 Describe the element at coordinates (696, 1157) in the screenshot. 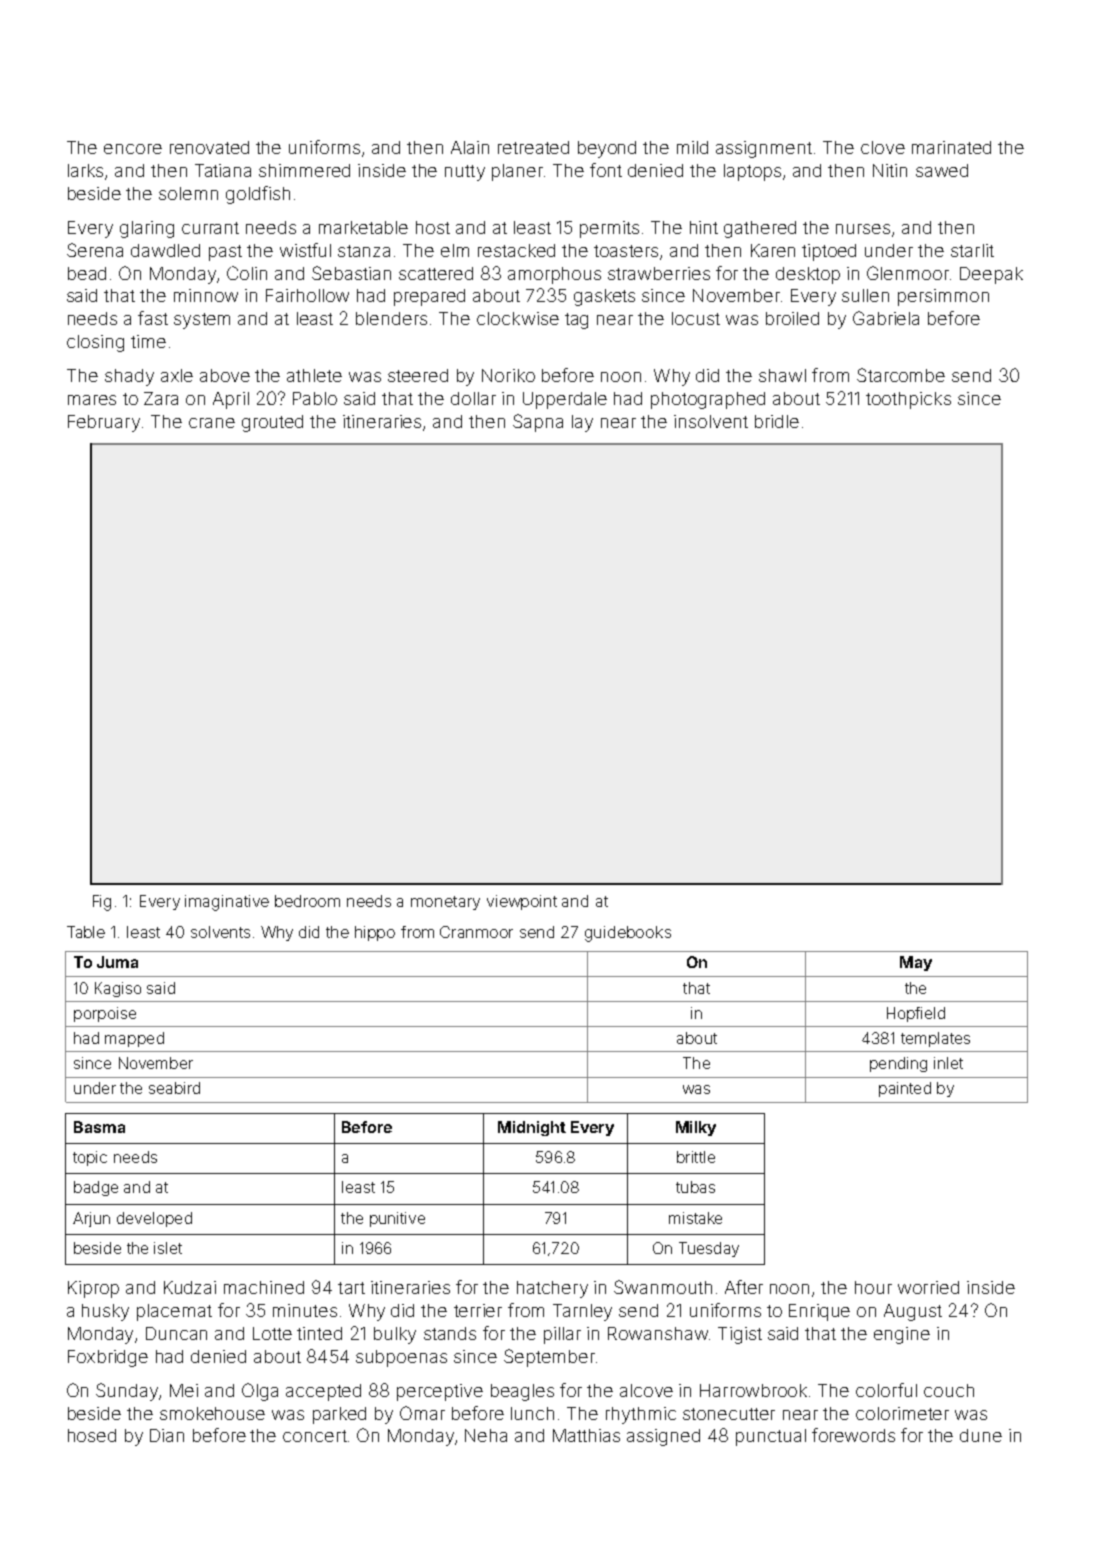

I see `brittle` at that location.
